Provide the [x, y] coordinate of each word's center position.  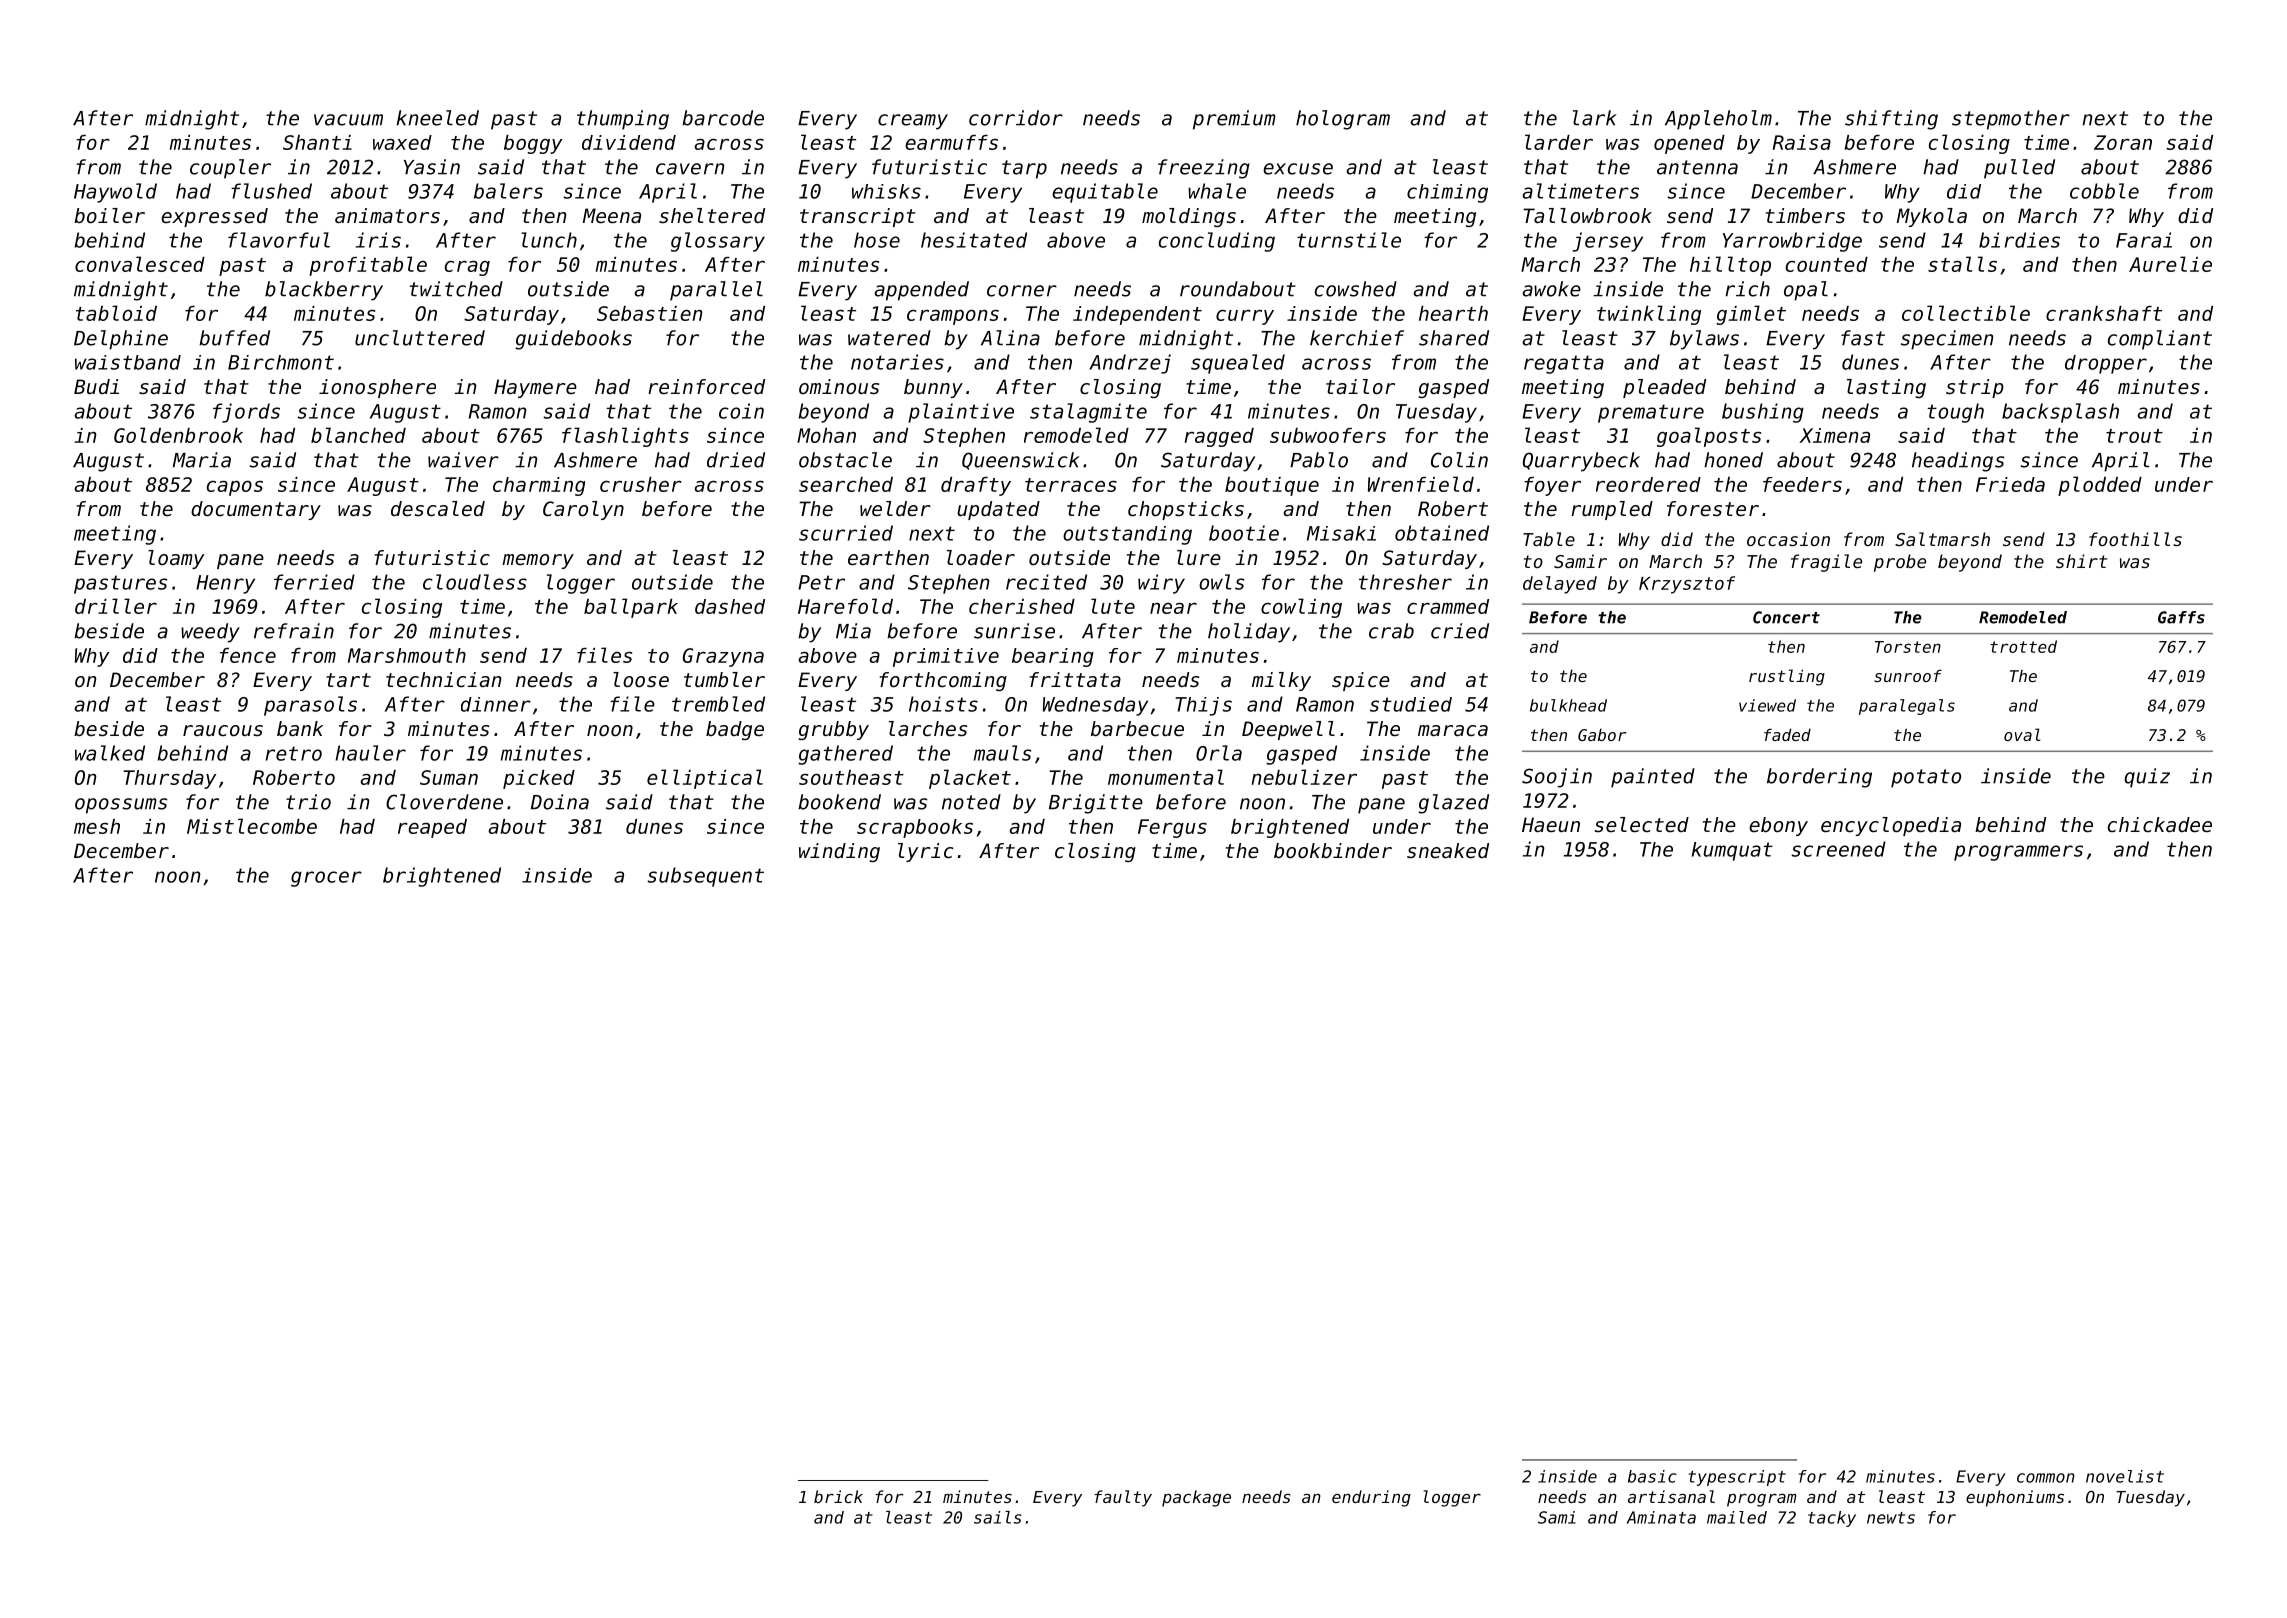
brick [838, 1496]
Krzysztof [1687, 585]
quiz [2147, 778]
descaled [438, 509]
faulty [1123, 1498]
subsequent [705, 877]
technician [443, 680]
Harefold [845, 606]
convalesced [140, 264]
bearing [1053, 657]
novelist [2125, 1476]
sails [998, 1517]
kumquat [1732, 851]
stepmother [2011, 120]
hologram [1343, 120]
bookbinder [1333, 851]
